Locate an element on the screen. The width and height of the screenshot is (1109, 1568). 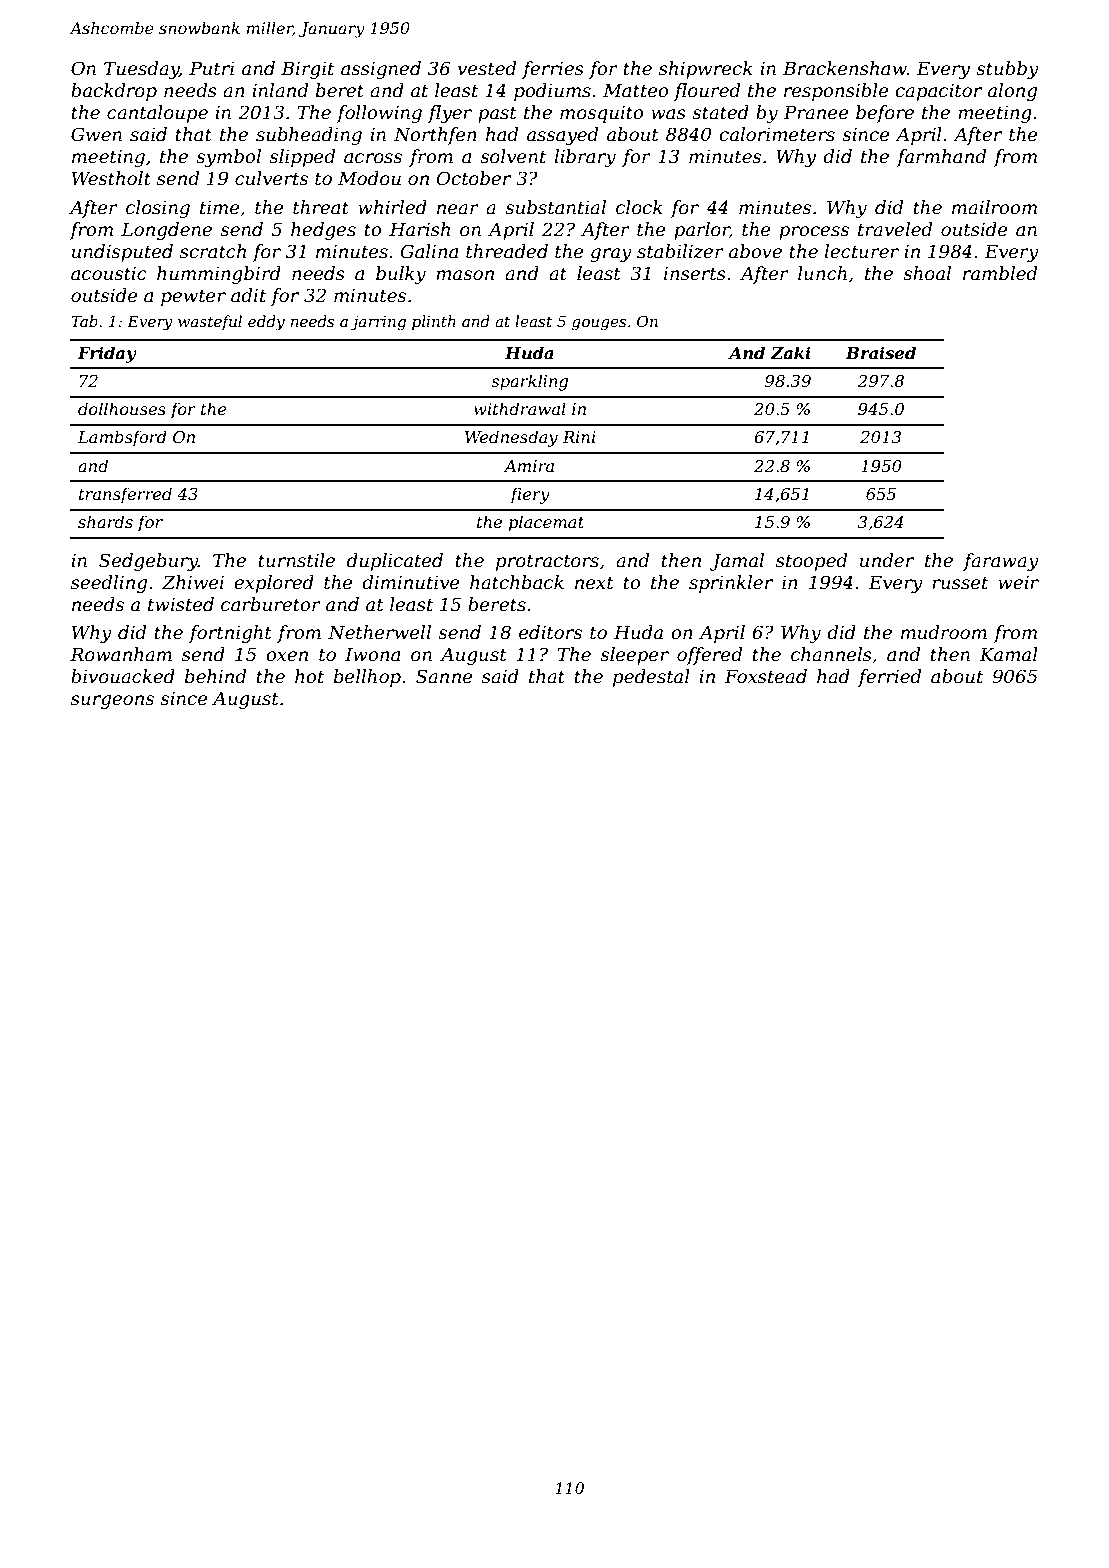
inland is located at coordinates (280, 90).
